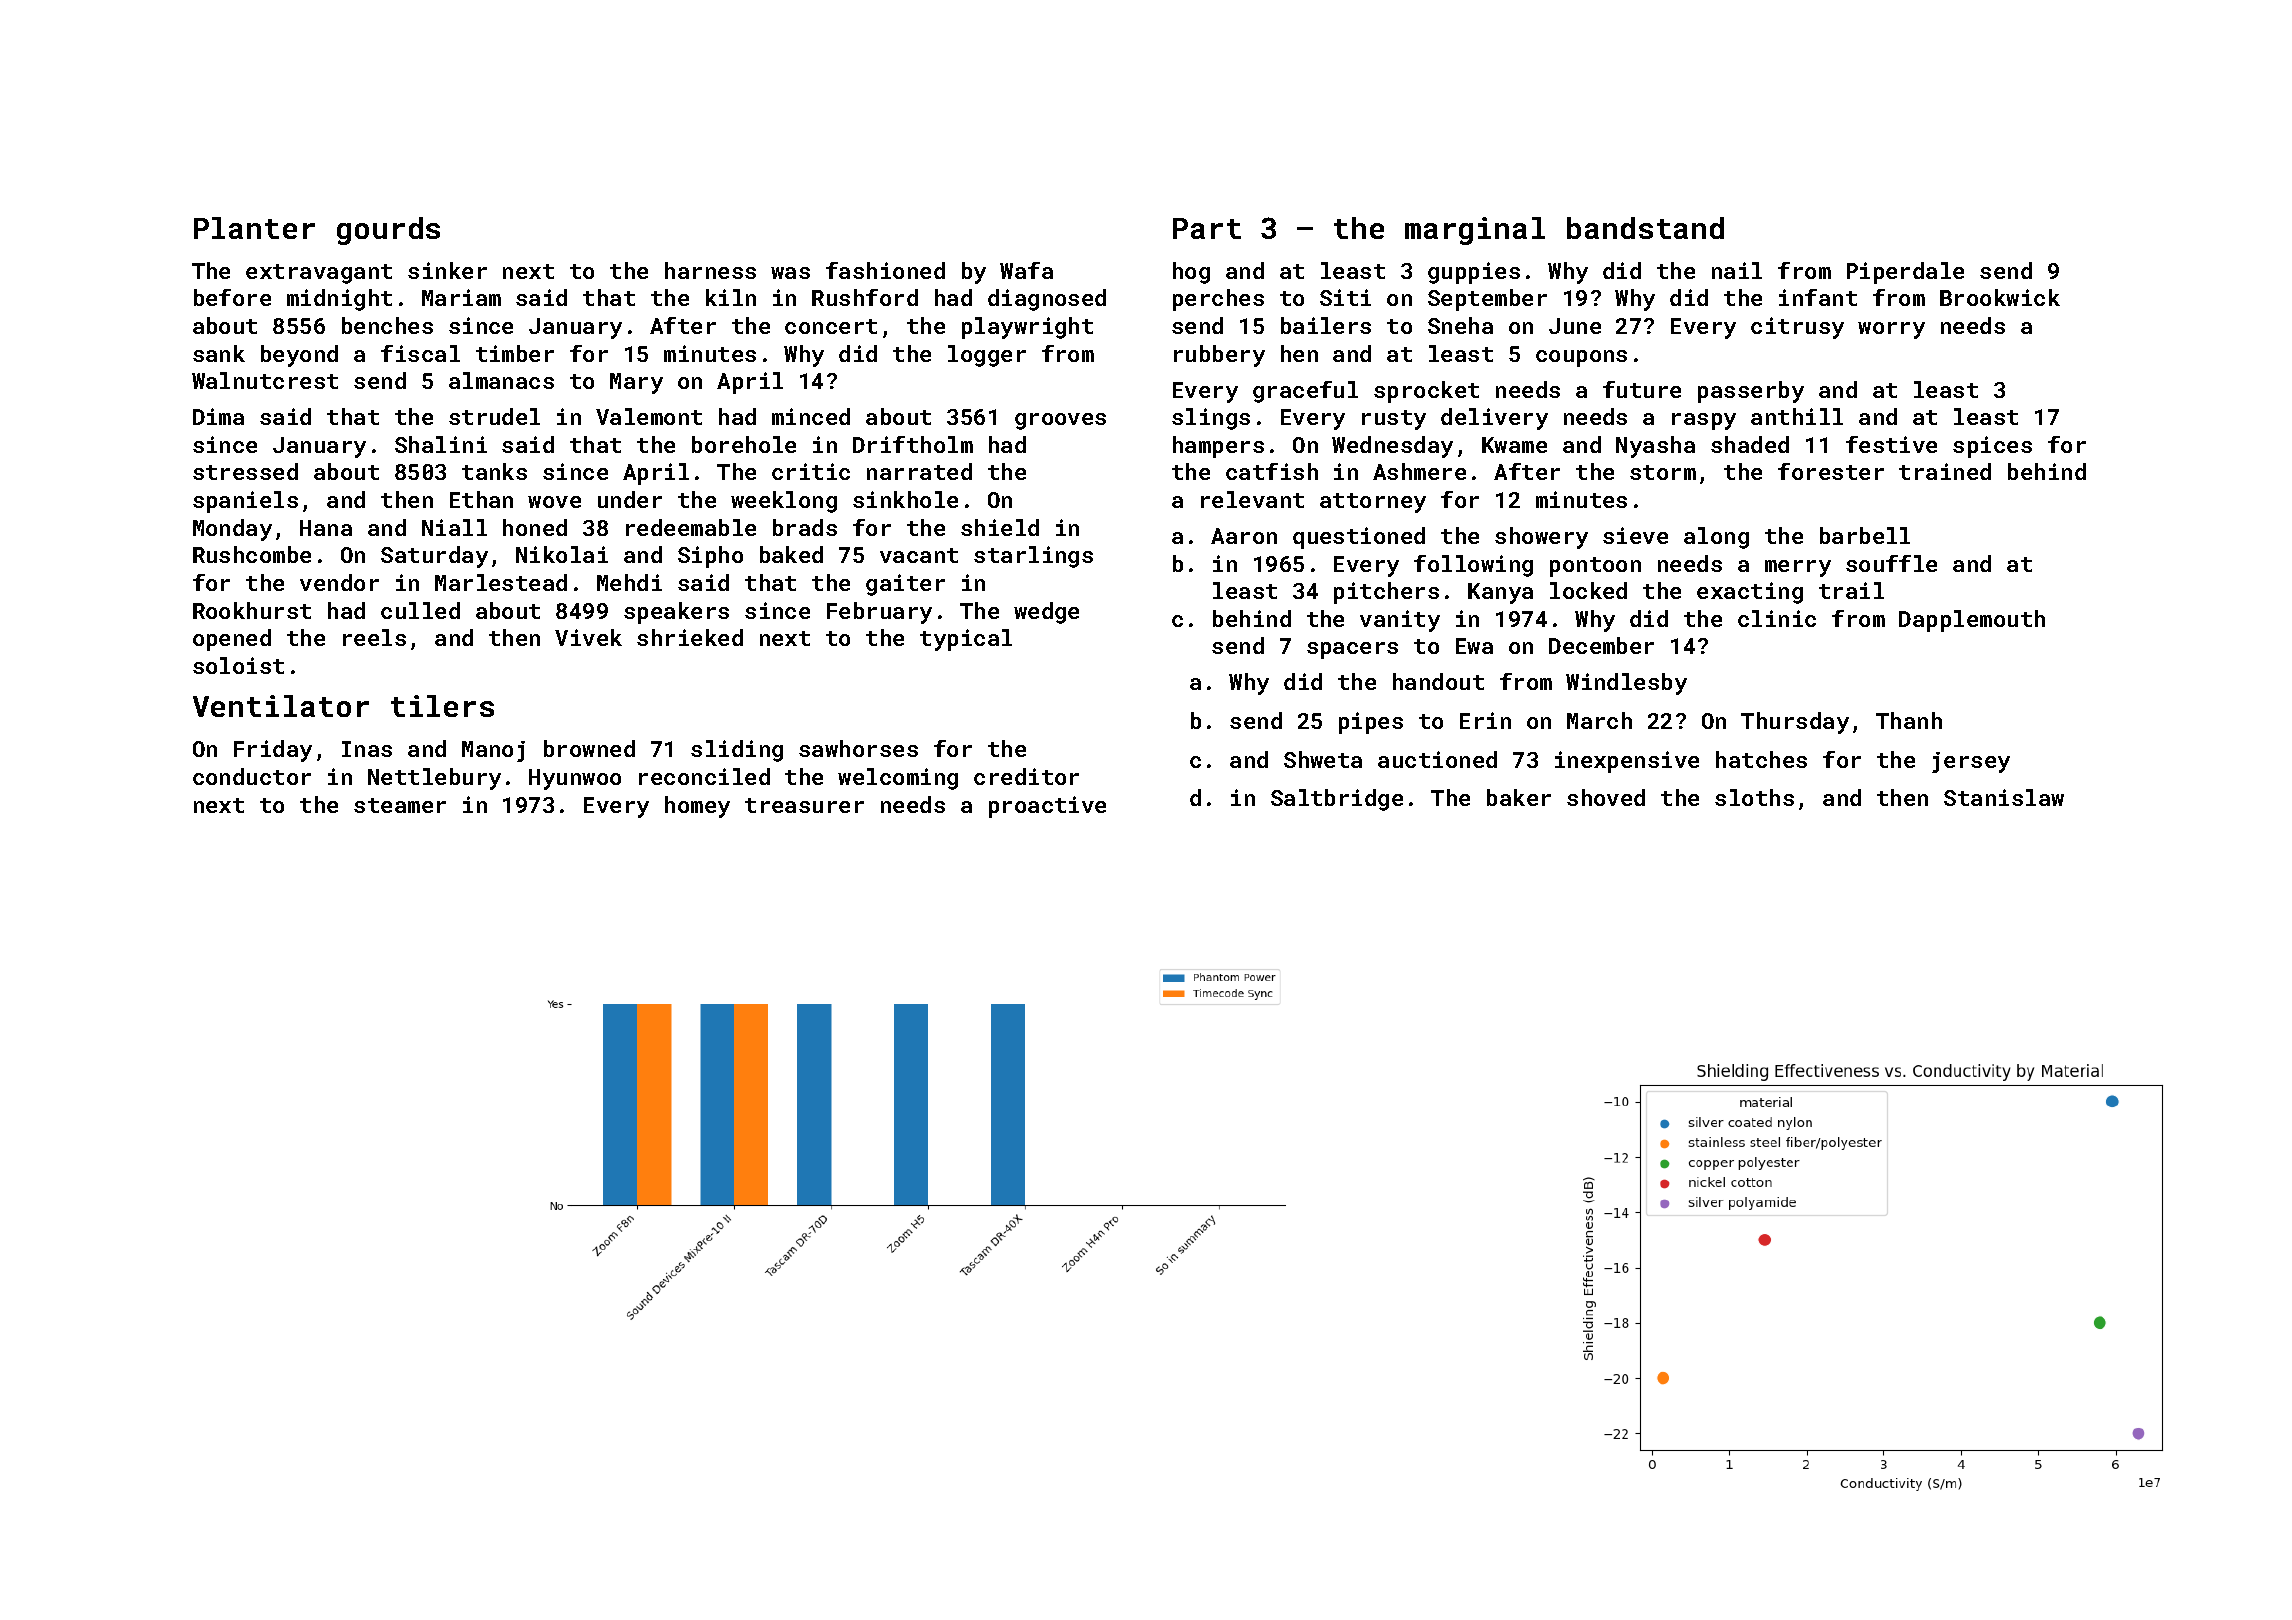  Describe the element at coordinates (420, 353) in the page. I see `fiscal` at that location.
